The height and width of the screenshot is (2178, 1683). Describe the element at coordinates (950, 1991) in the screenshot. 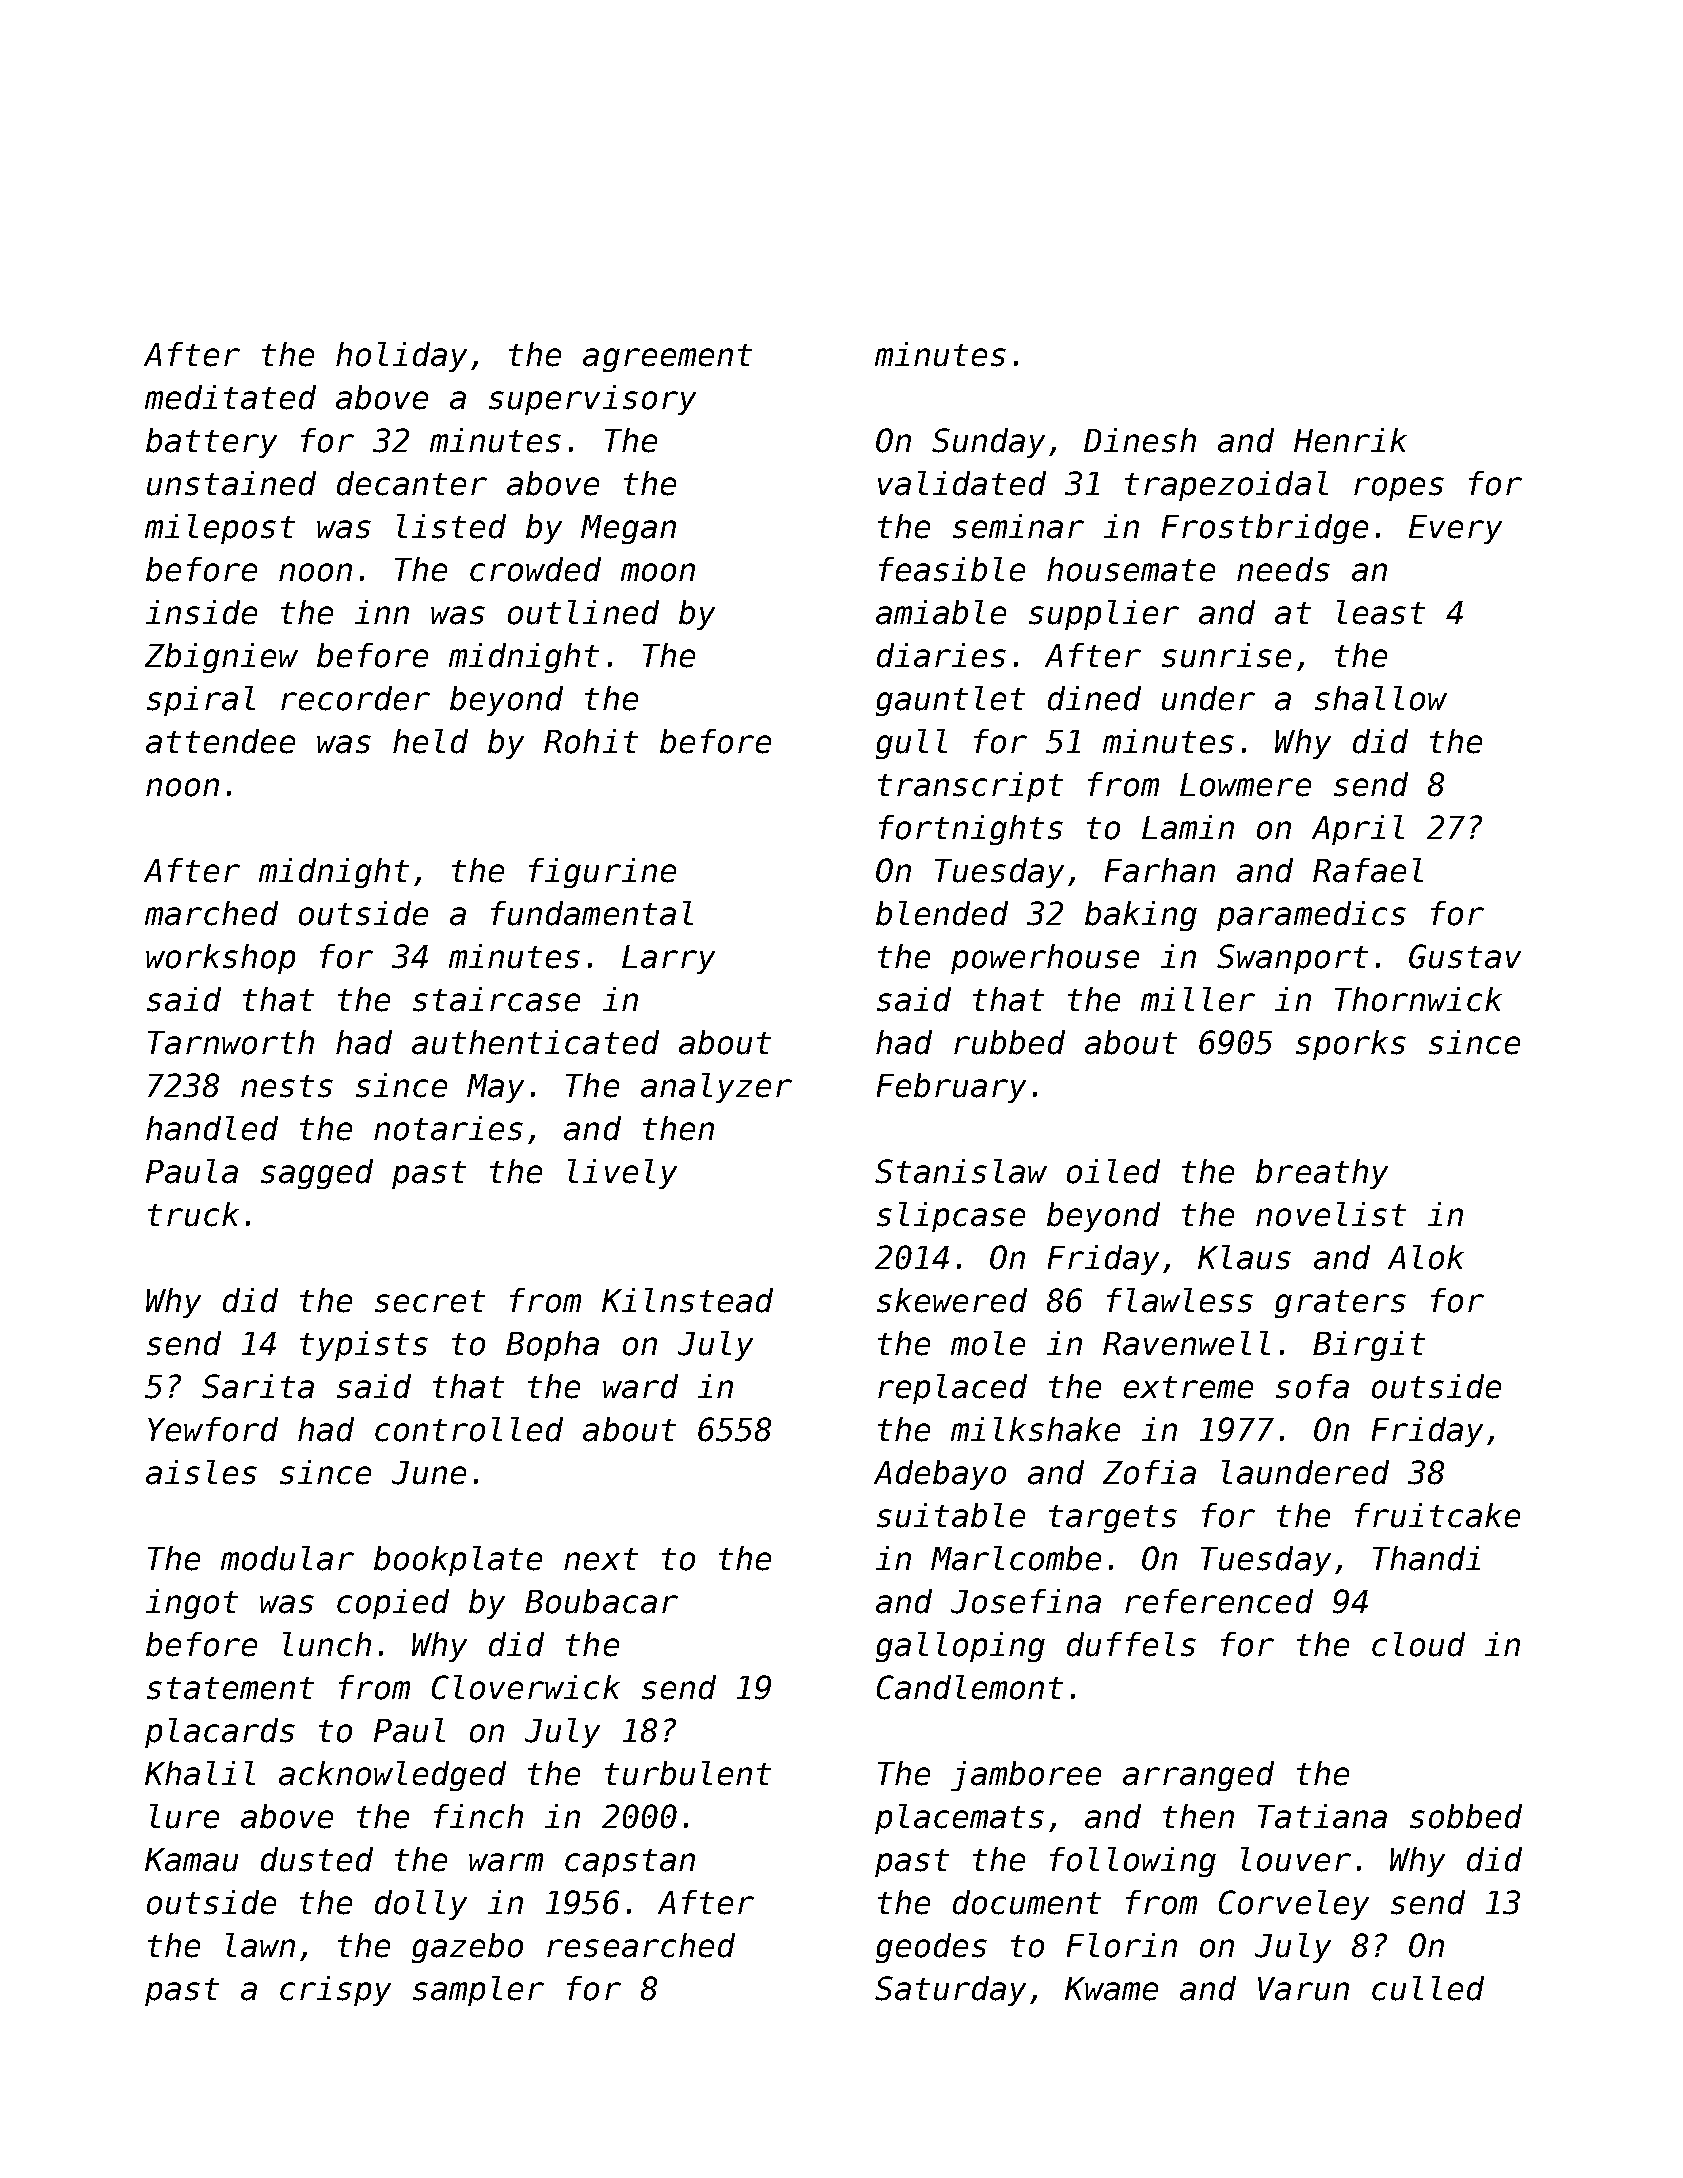

I see `Saturday` at that location.
